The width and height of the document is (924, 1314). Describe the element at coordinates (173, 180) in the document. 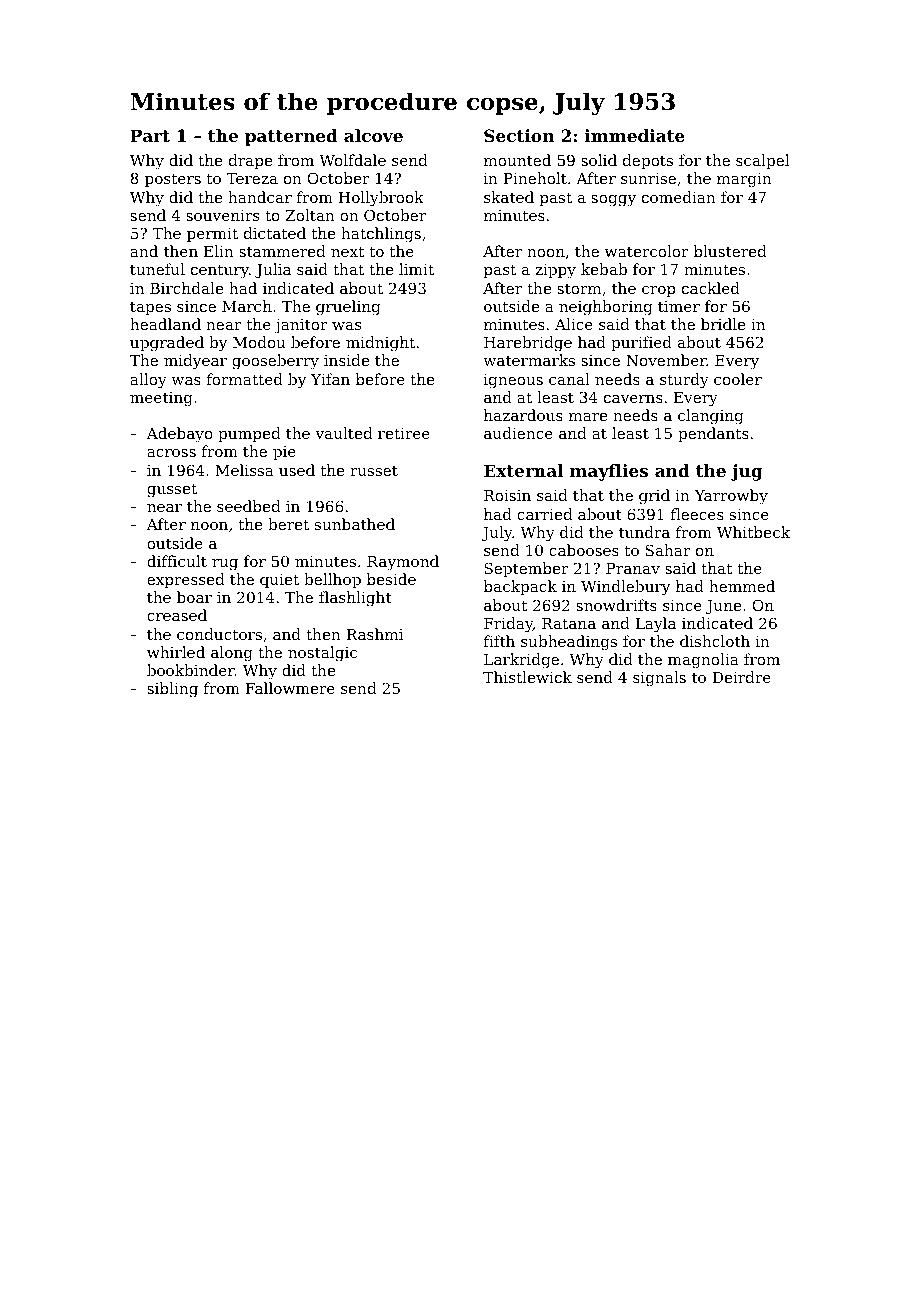

I see `posters` at that location.
